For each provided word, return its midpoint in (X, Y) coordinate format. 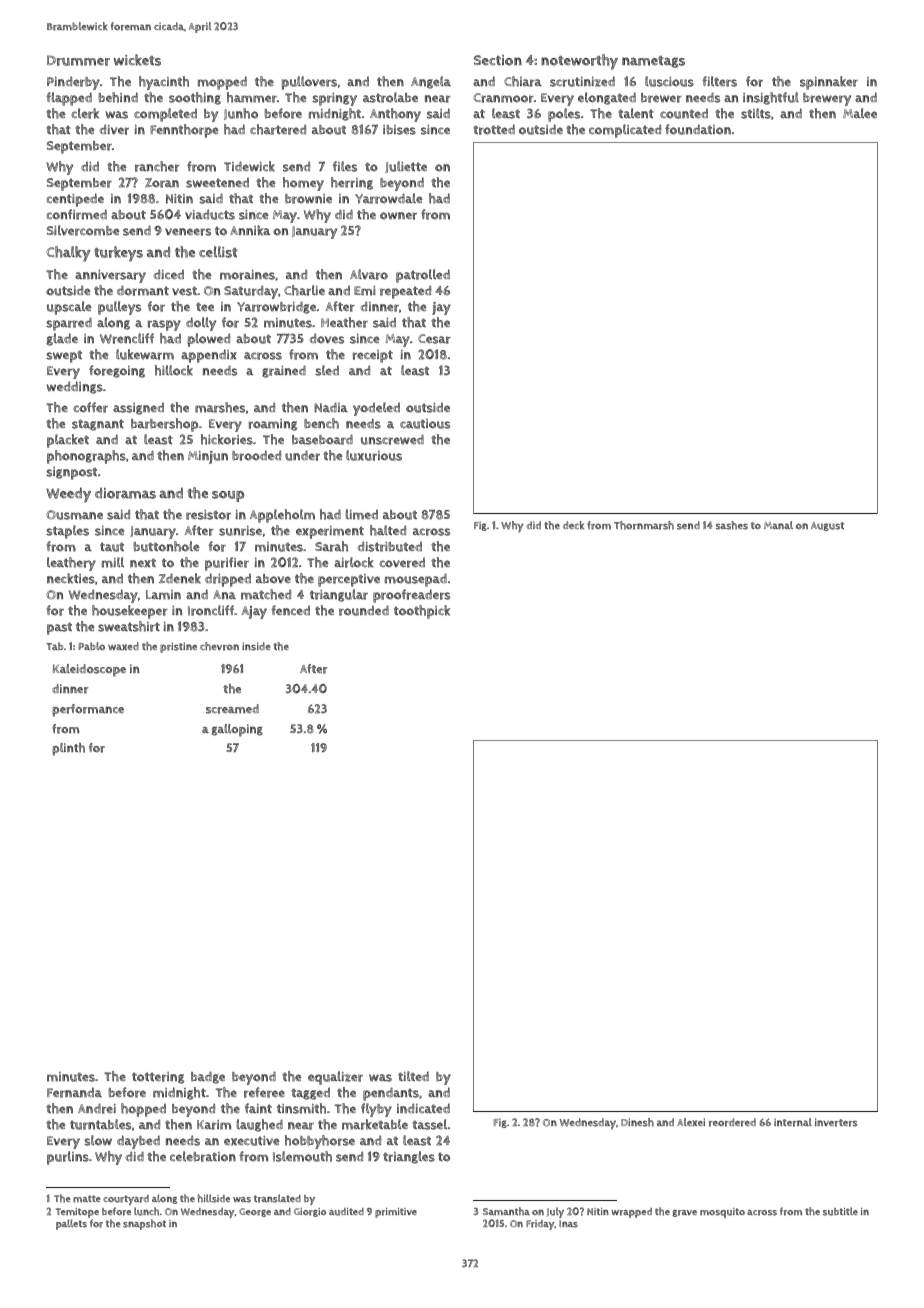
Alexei (691, 1122)
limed (362, 514)
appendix (209, 356)
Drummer (78, 60)
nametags (653, 62)
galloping (237, 730)
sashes (732, 525)
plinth (68, 749)
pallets (71, 1224)
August (827, 526)
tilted (413, 1076)
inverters (836, 1122)
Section (498, 60)
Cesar (434, 339)
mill (113, 562)
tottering (158, 1078)
